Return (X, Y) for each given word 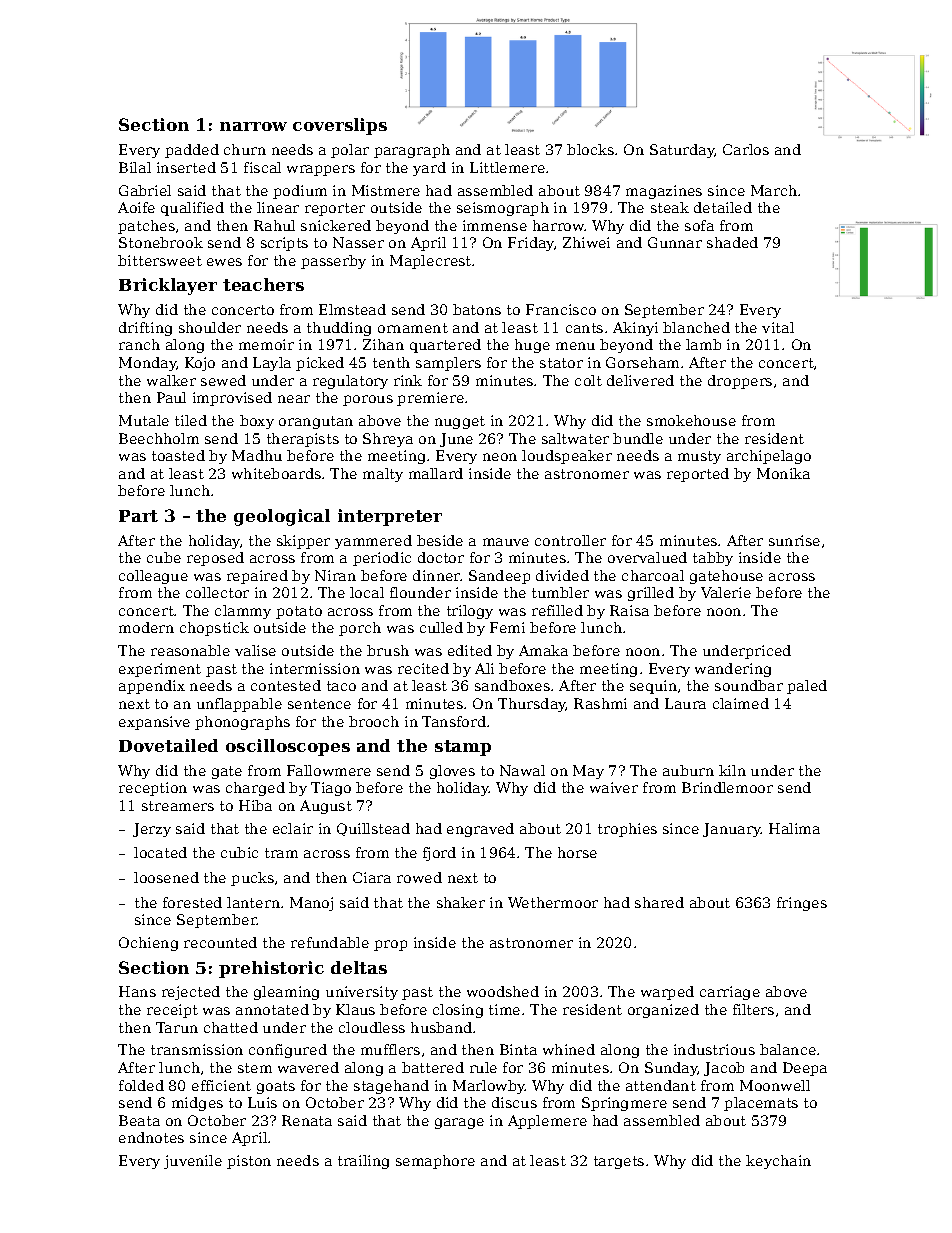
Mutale (144, 420)
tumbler (560, 592)
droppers (740, 382)
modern (146, 627)
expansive (154, 723)
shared (659, 902)
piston (249, 1162)
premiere (430, 399)
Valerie (726, 592)
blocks (590, 149)
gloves (452, 772)
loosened (166, 877)
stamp (463, 748)
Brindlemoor (727, 787)
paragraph (412, 151)
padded (192, 151)
